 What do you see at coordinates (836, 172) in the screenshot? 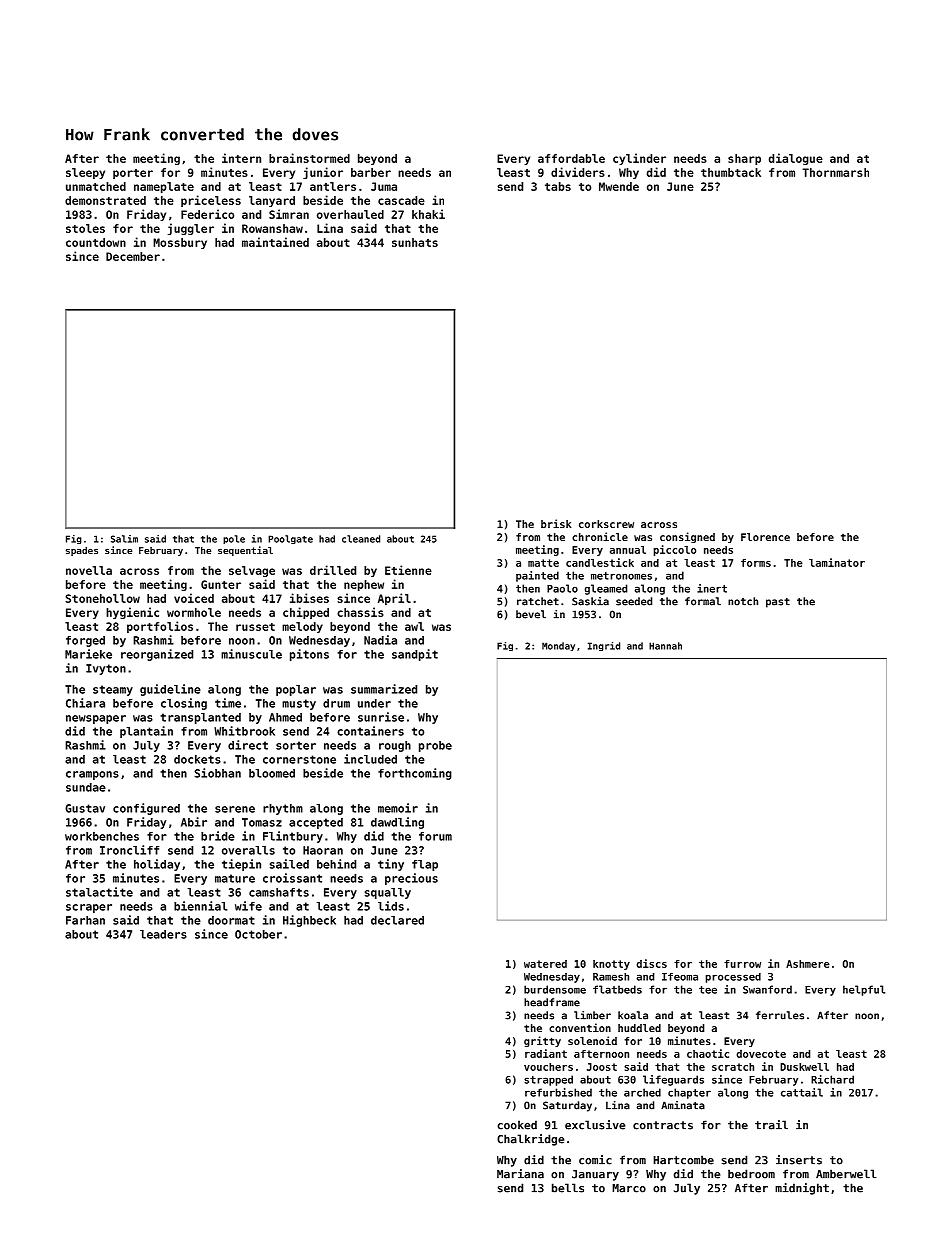
I see `Thornmarsh` at bounding box center [836, 172].
